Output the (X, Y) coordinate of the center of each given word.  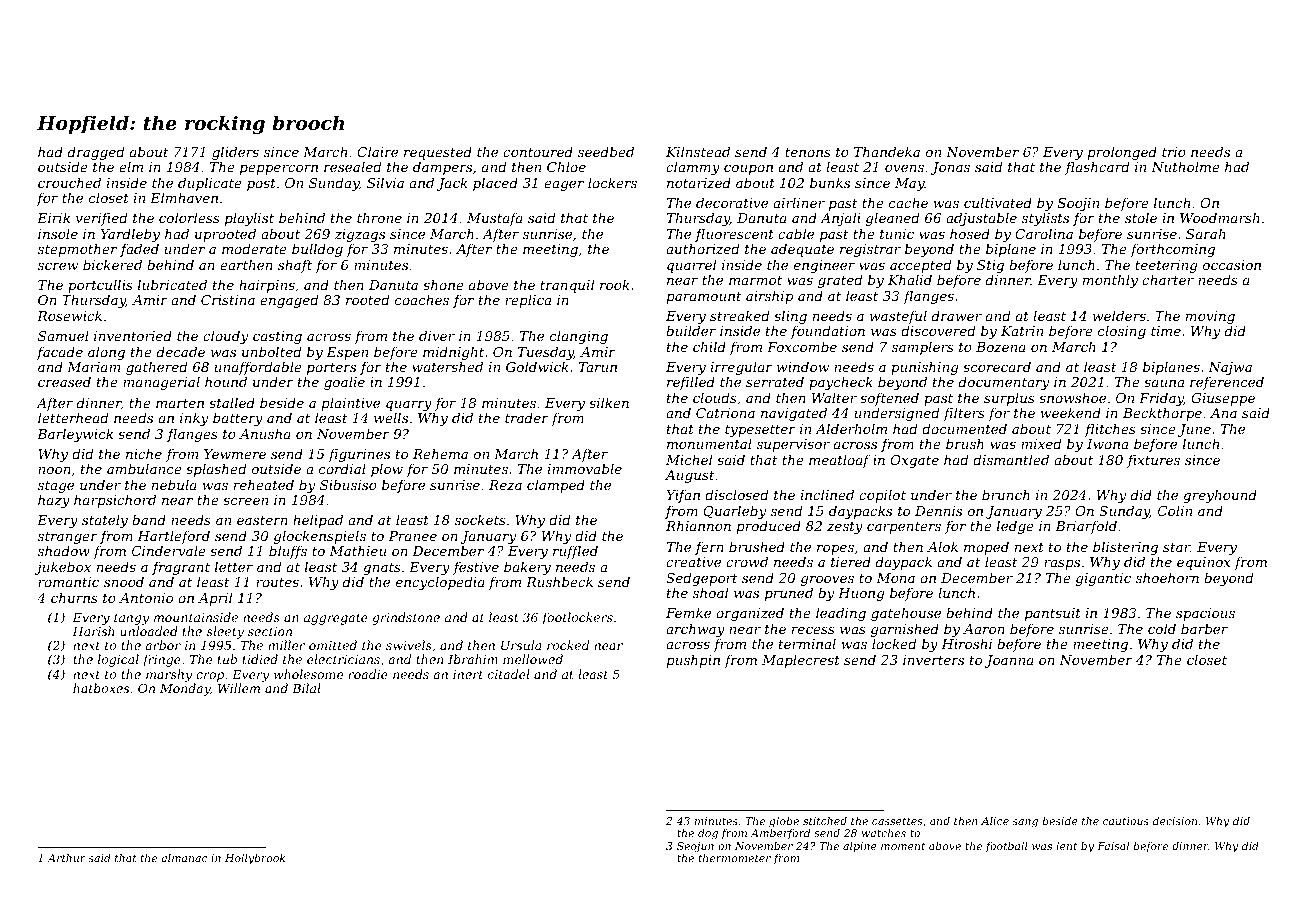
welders (1119, 315)
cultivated (998, 202)
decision (1175, 821)
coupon (748, 170)
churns (74, 597)
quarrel (691, 266)
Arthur (66, 857)
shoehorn (1167, 577)
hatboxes (101, 688)
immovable (585, 468)
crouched (69, 182)
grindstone (406, 618)
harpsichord (115, 501)
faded (139, 250)
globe (784, 823)
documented (964, 428)
